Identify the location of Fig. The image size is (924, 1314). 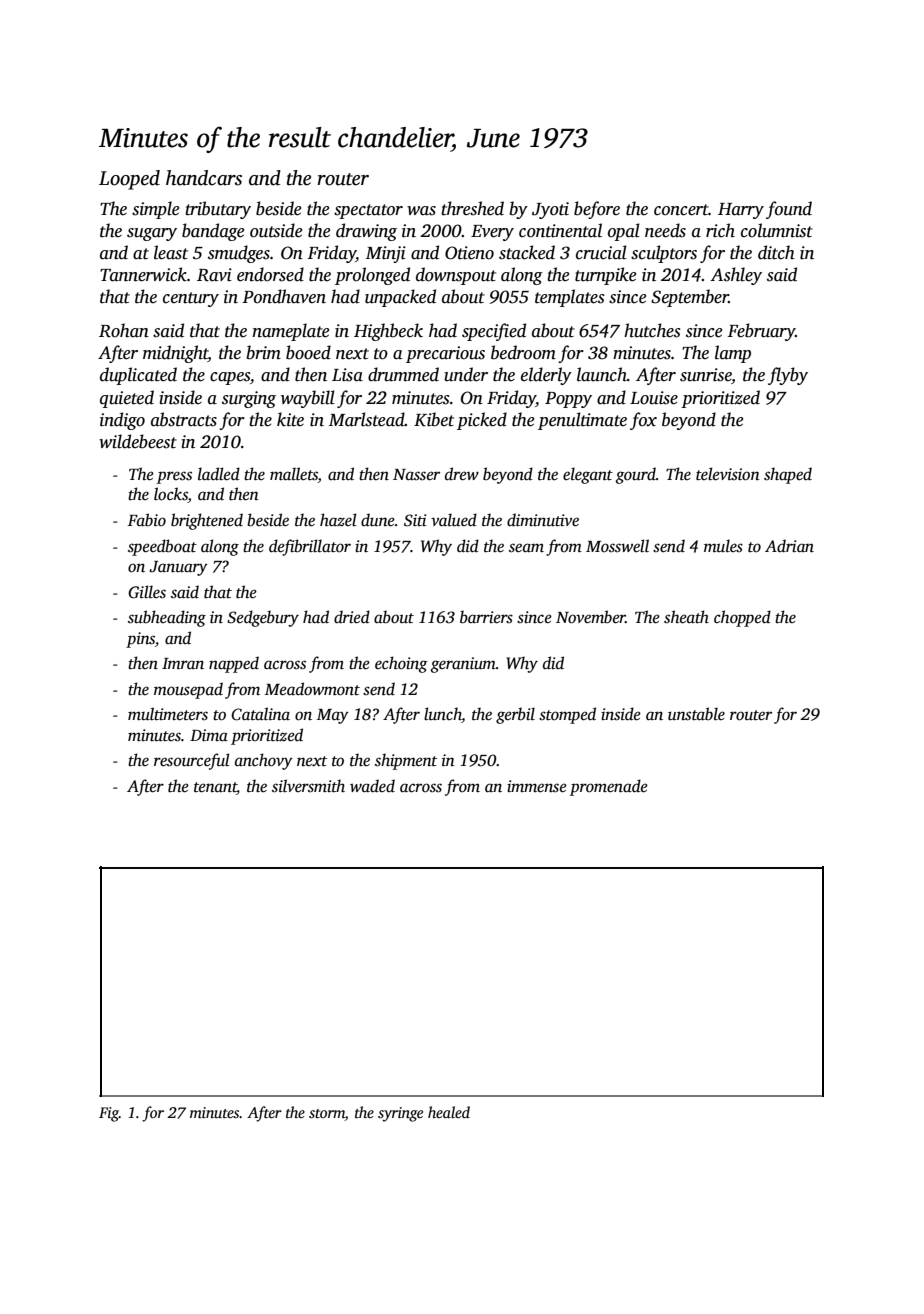
(109, 1114).
